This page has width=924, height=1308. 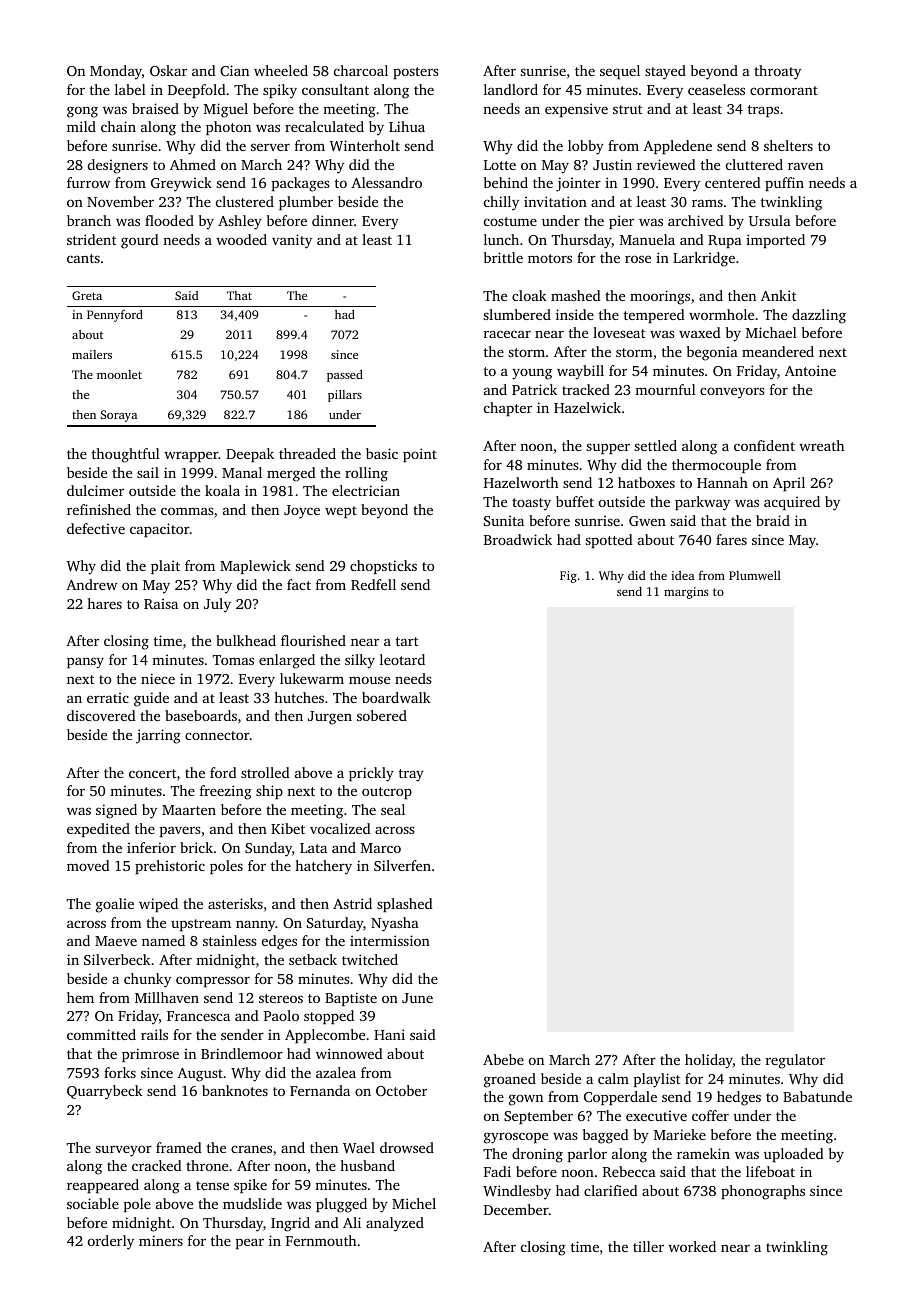 I want to click on worked, so click(x=692, y=1246).
